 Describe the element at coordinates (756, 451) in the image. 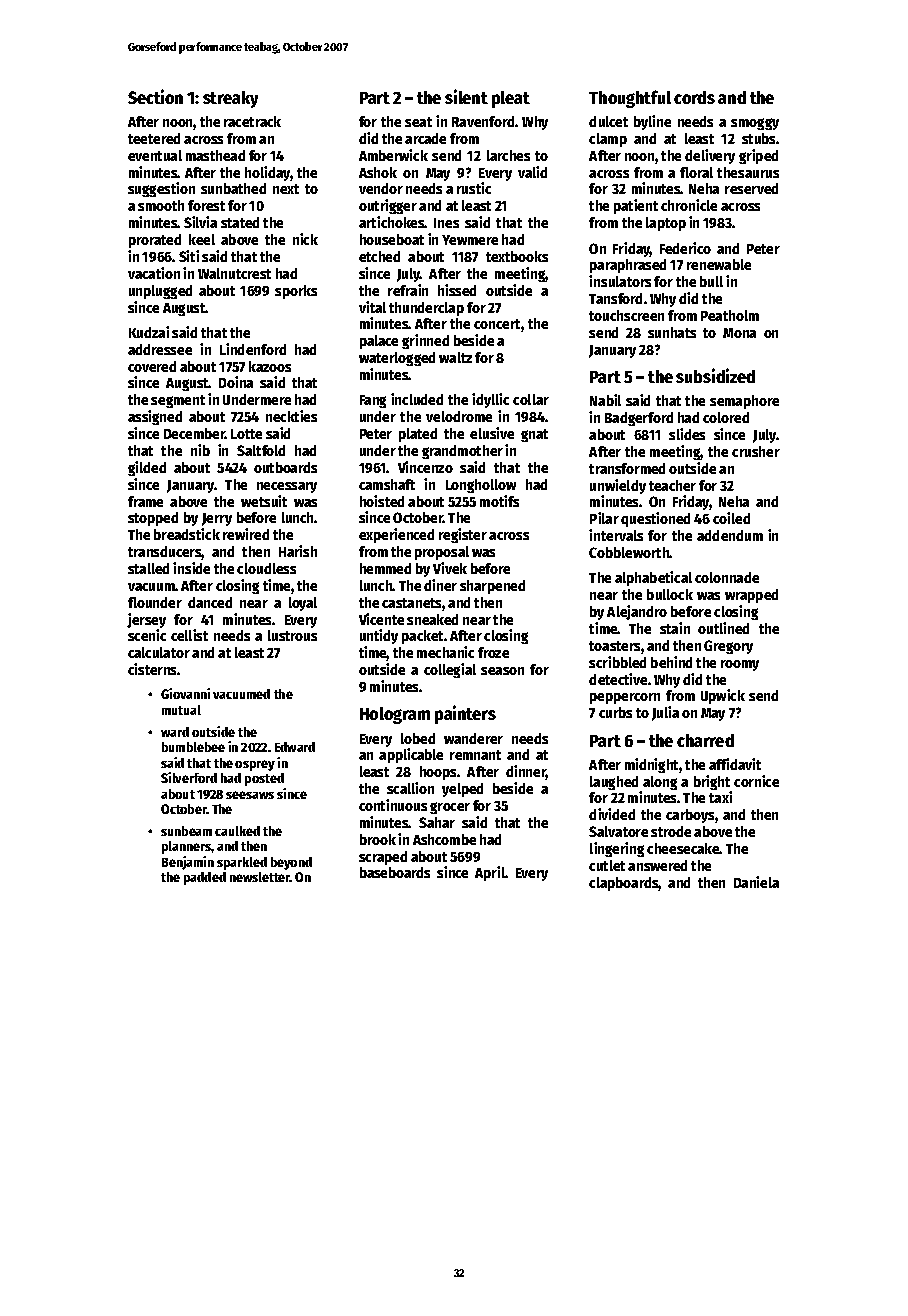

I see `crusher` at that location.
